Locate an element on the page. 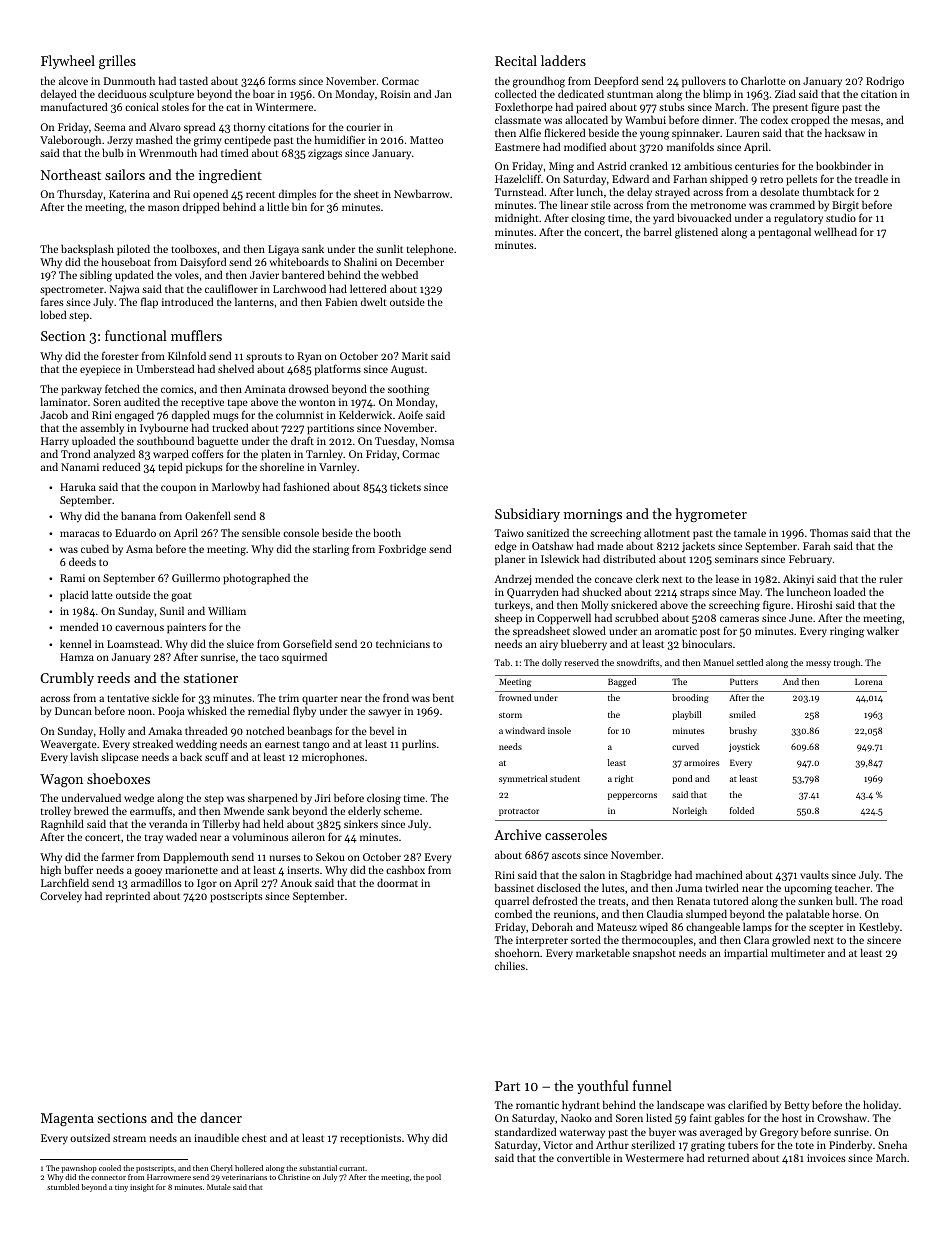 This page has height=1233, width=952. tentative is located at coordinates (128, 698).
